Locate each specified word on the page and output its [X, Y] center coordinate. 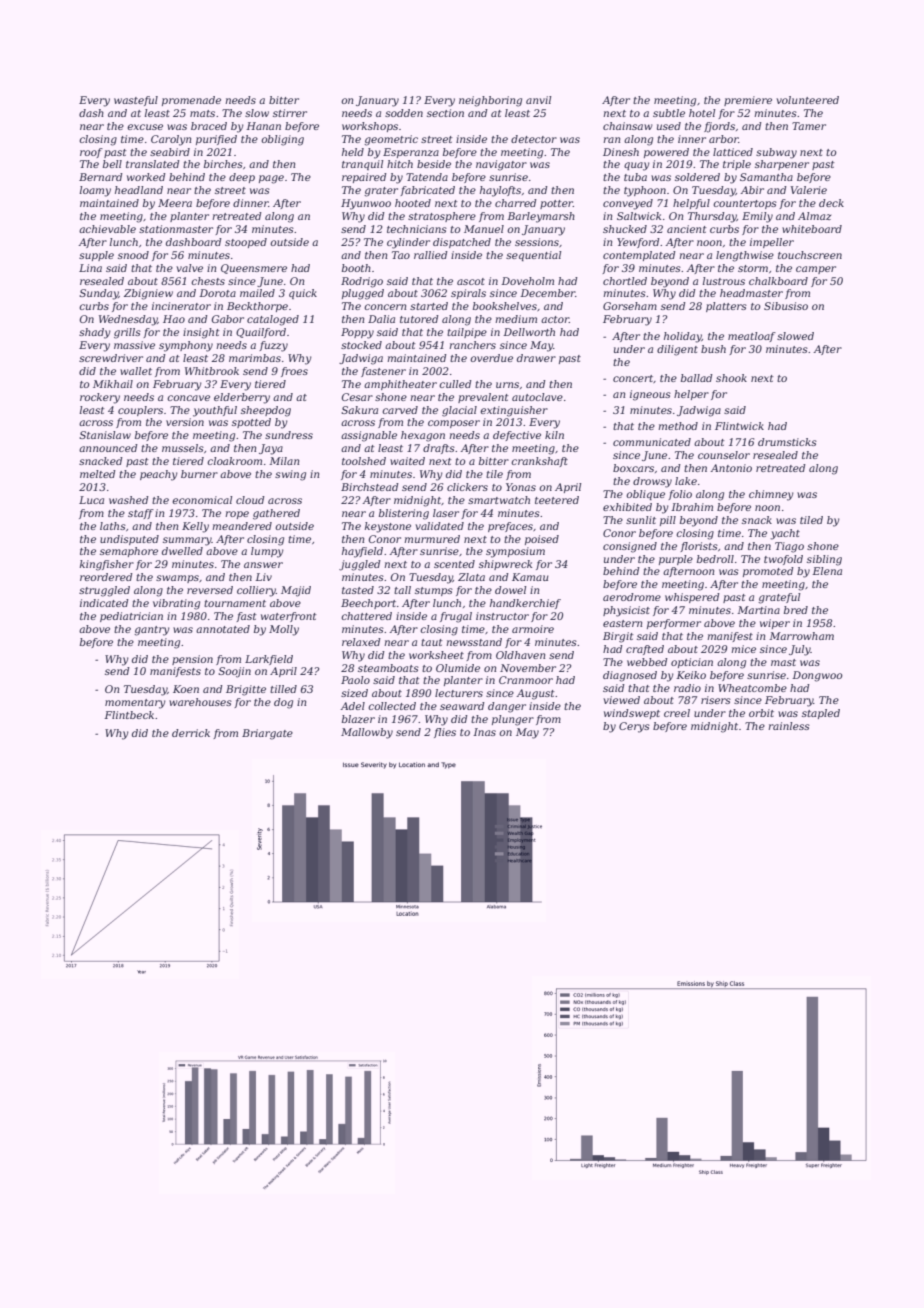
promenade [191, 101]
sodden [404, 113]
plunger [513, 720]
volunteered [807, 100]
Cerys [634, 727]
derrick [191, 733]
